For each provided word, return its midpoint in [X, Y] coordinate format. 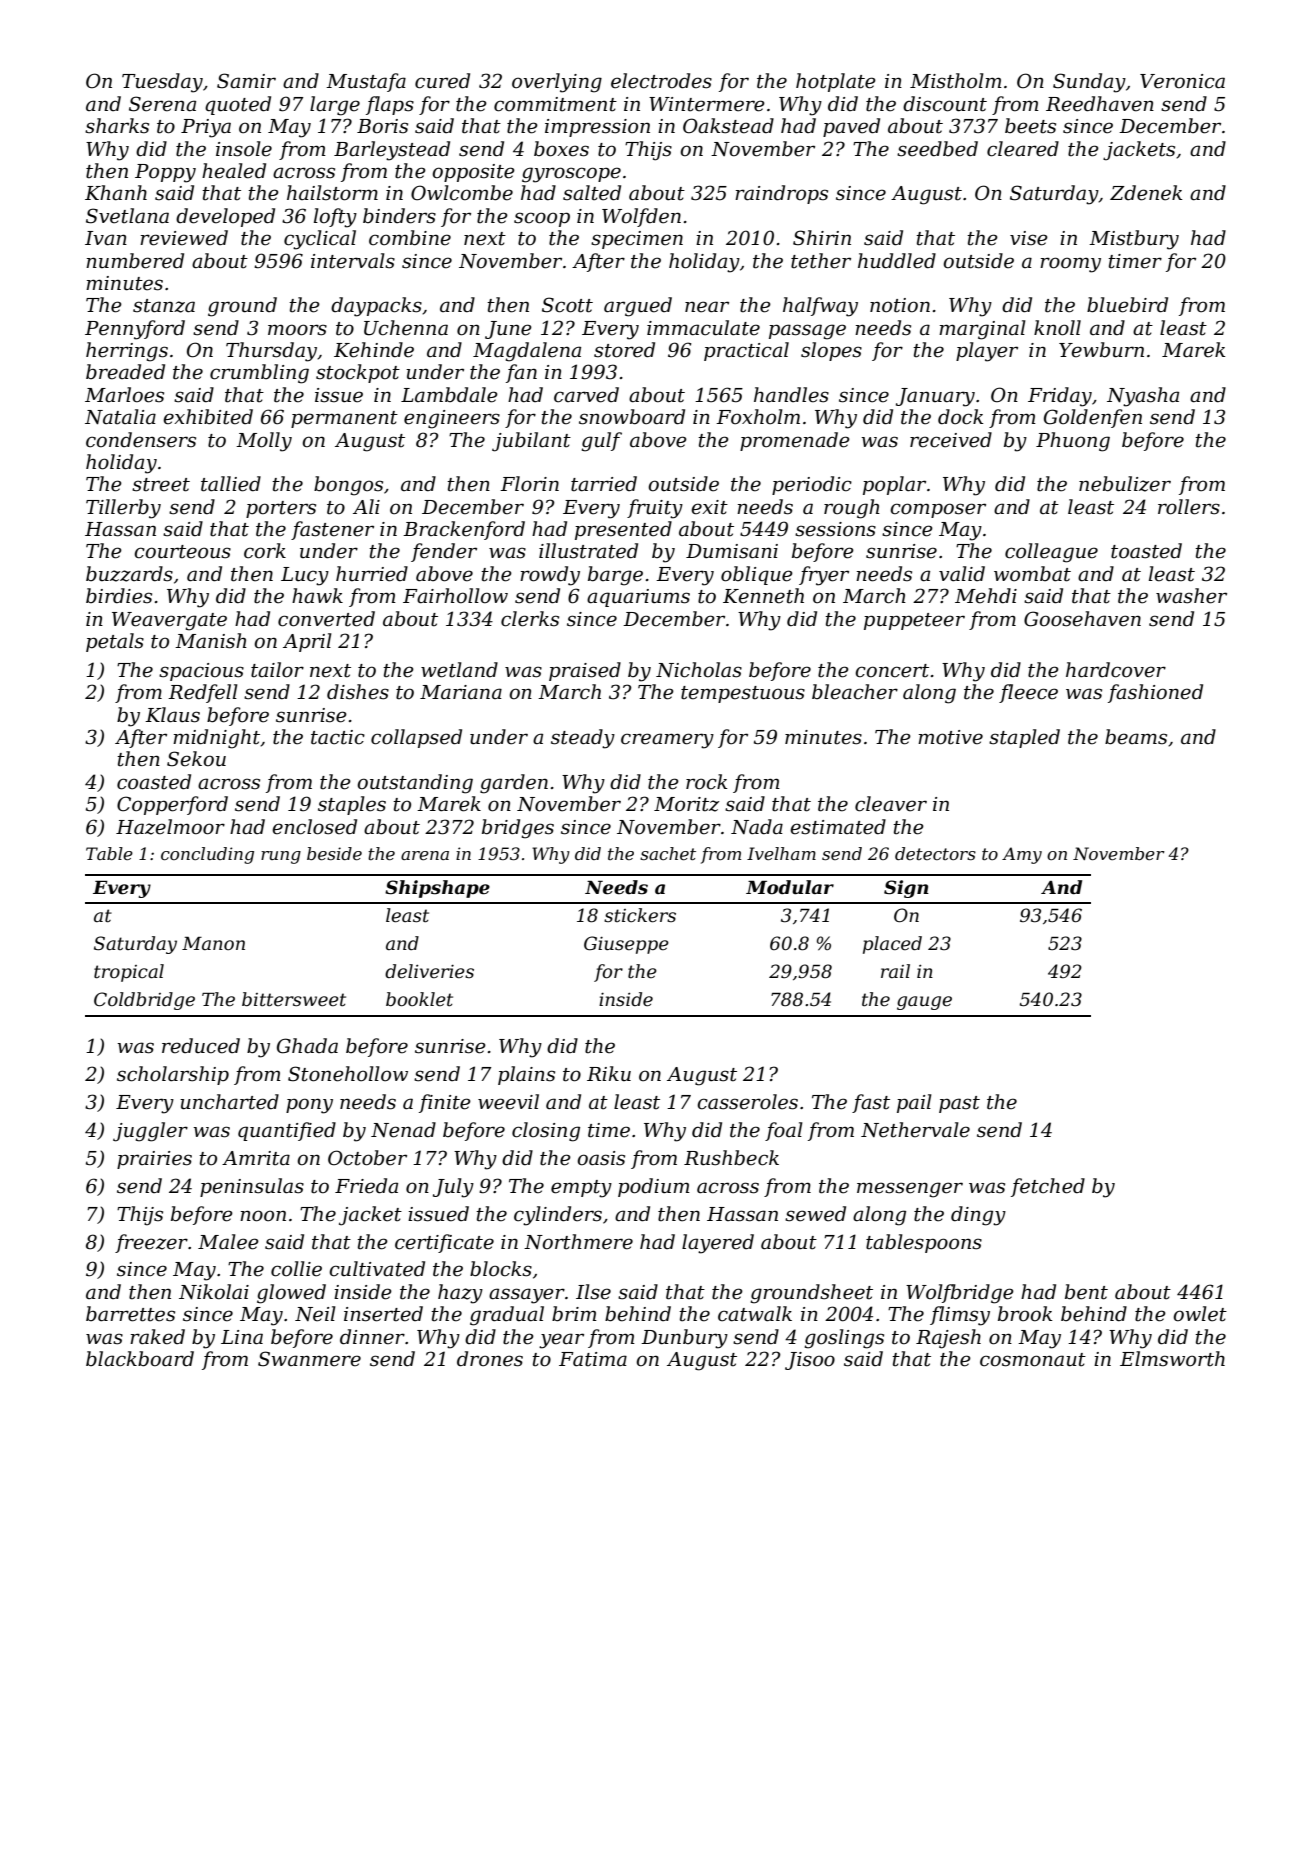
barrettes [130, 1314]
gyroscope [571, 175]
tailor [277, 670]
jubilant [531, 442]
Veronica [1182, 81]
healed [234, 171]
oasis [601, 1158]
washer [1191, 596]
